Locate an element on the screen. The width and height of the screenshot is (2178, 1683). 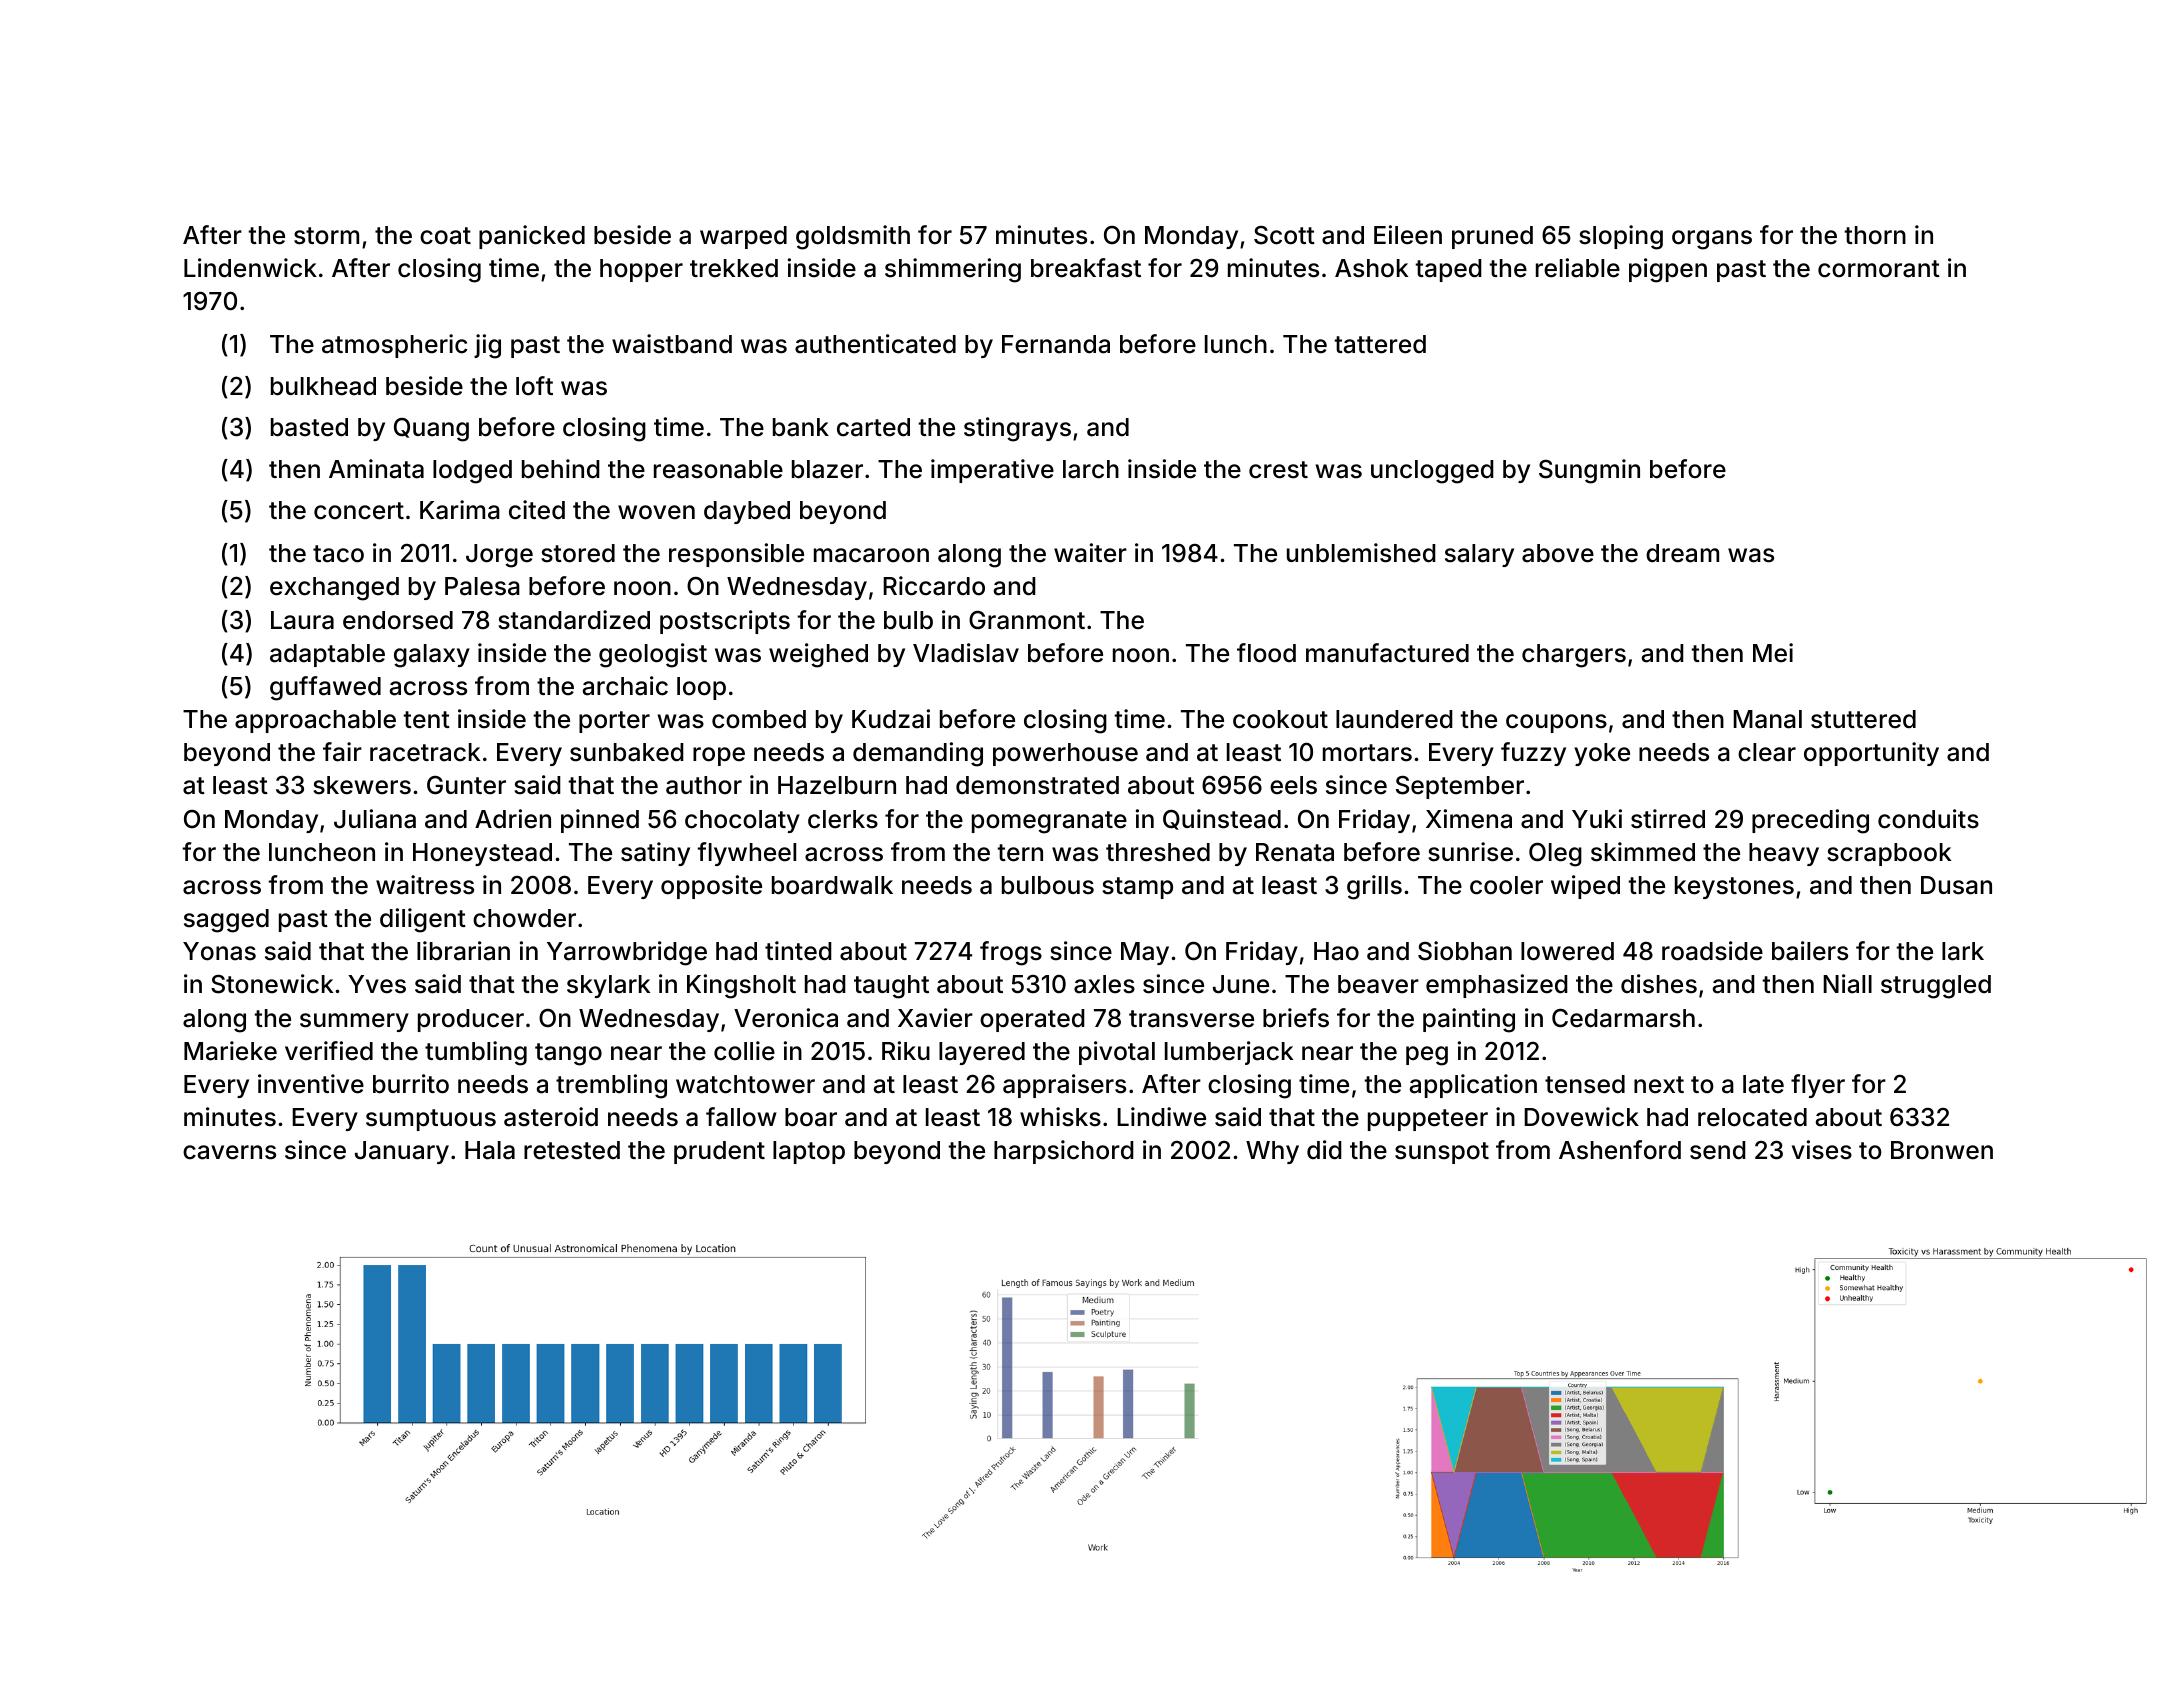
combed is located at coordinates (759, 719).
